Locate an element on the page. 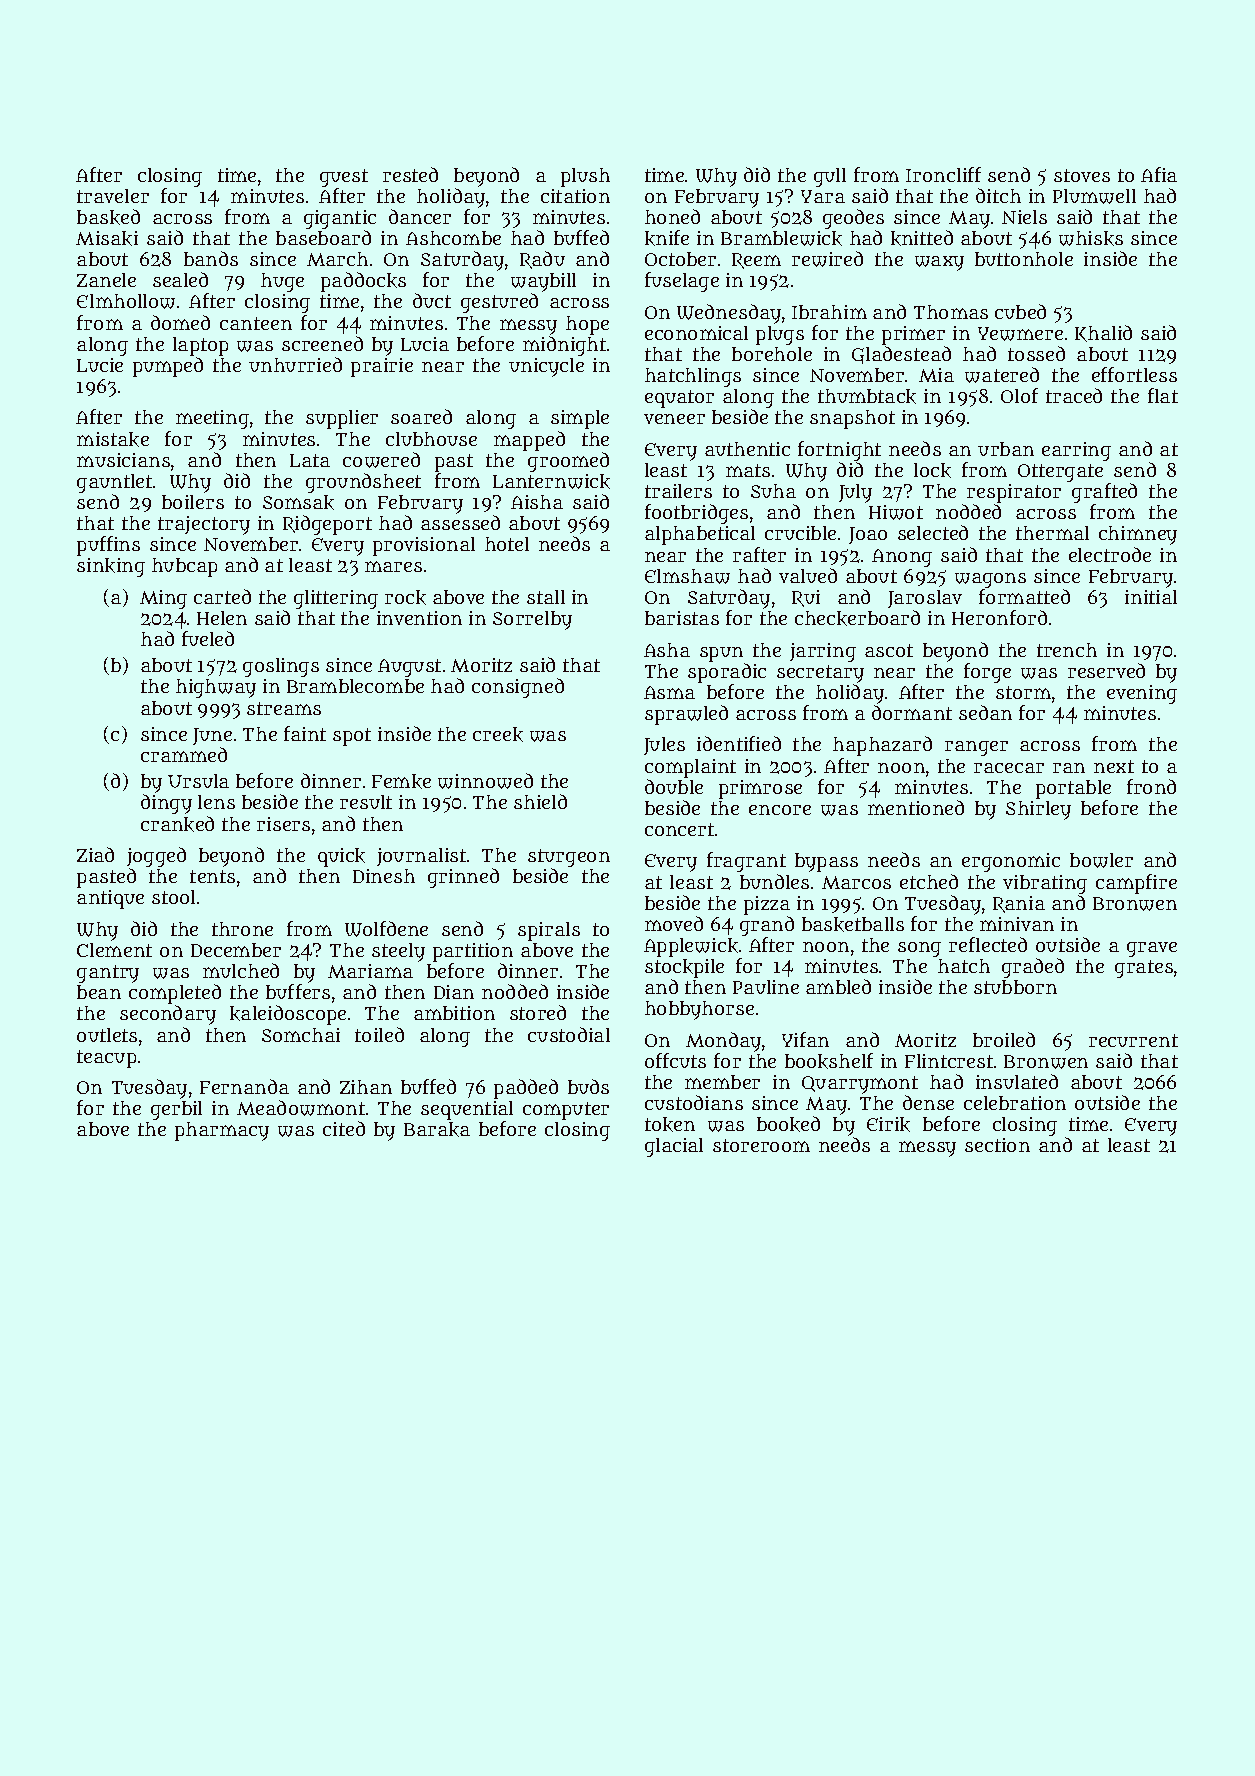 Image resolution: width=1255 pixels, height=1776 pixels. pharmacy is located at coordinates (222, 1131).
